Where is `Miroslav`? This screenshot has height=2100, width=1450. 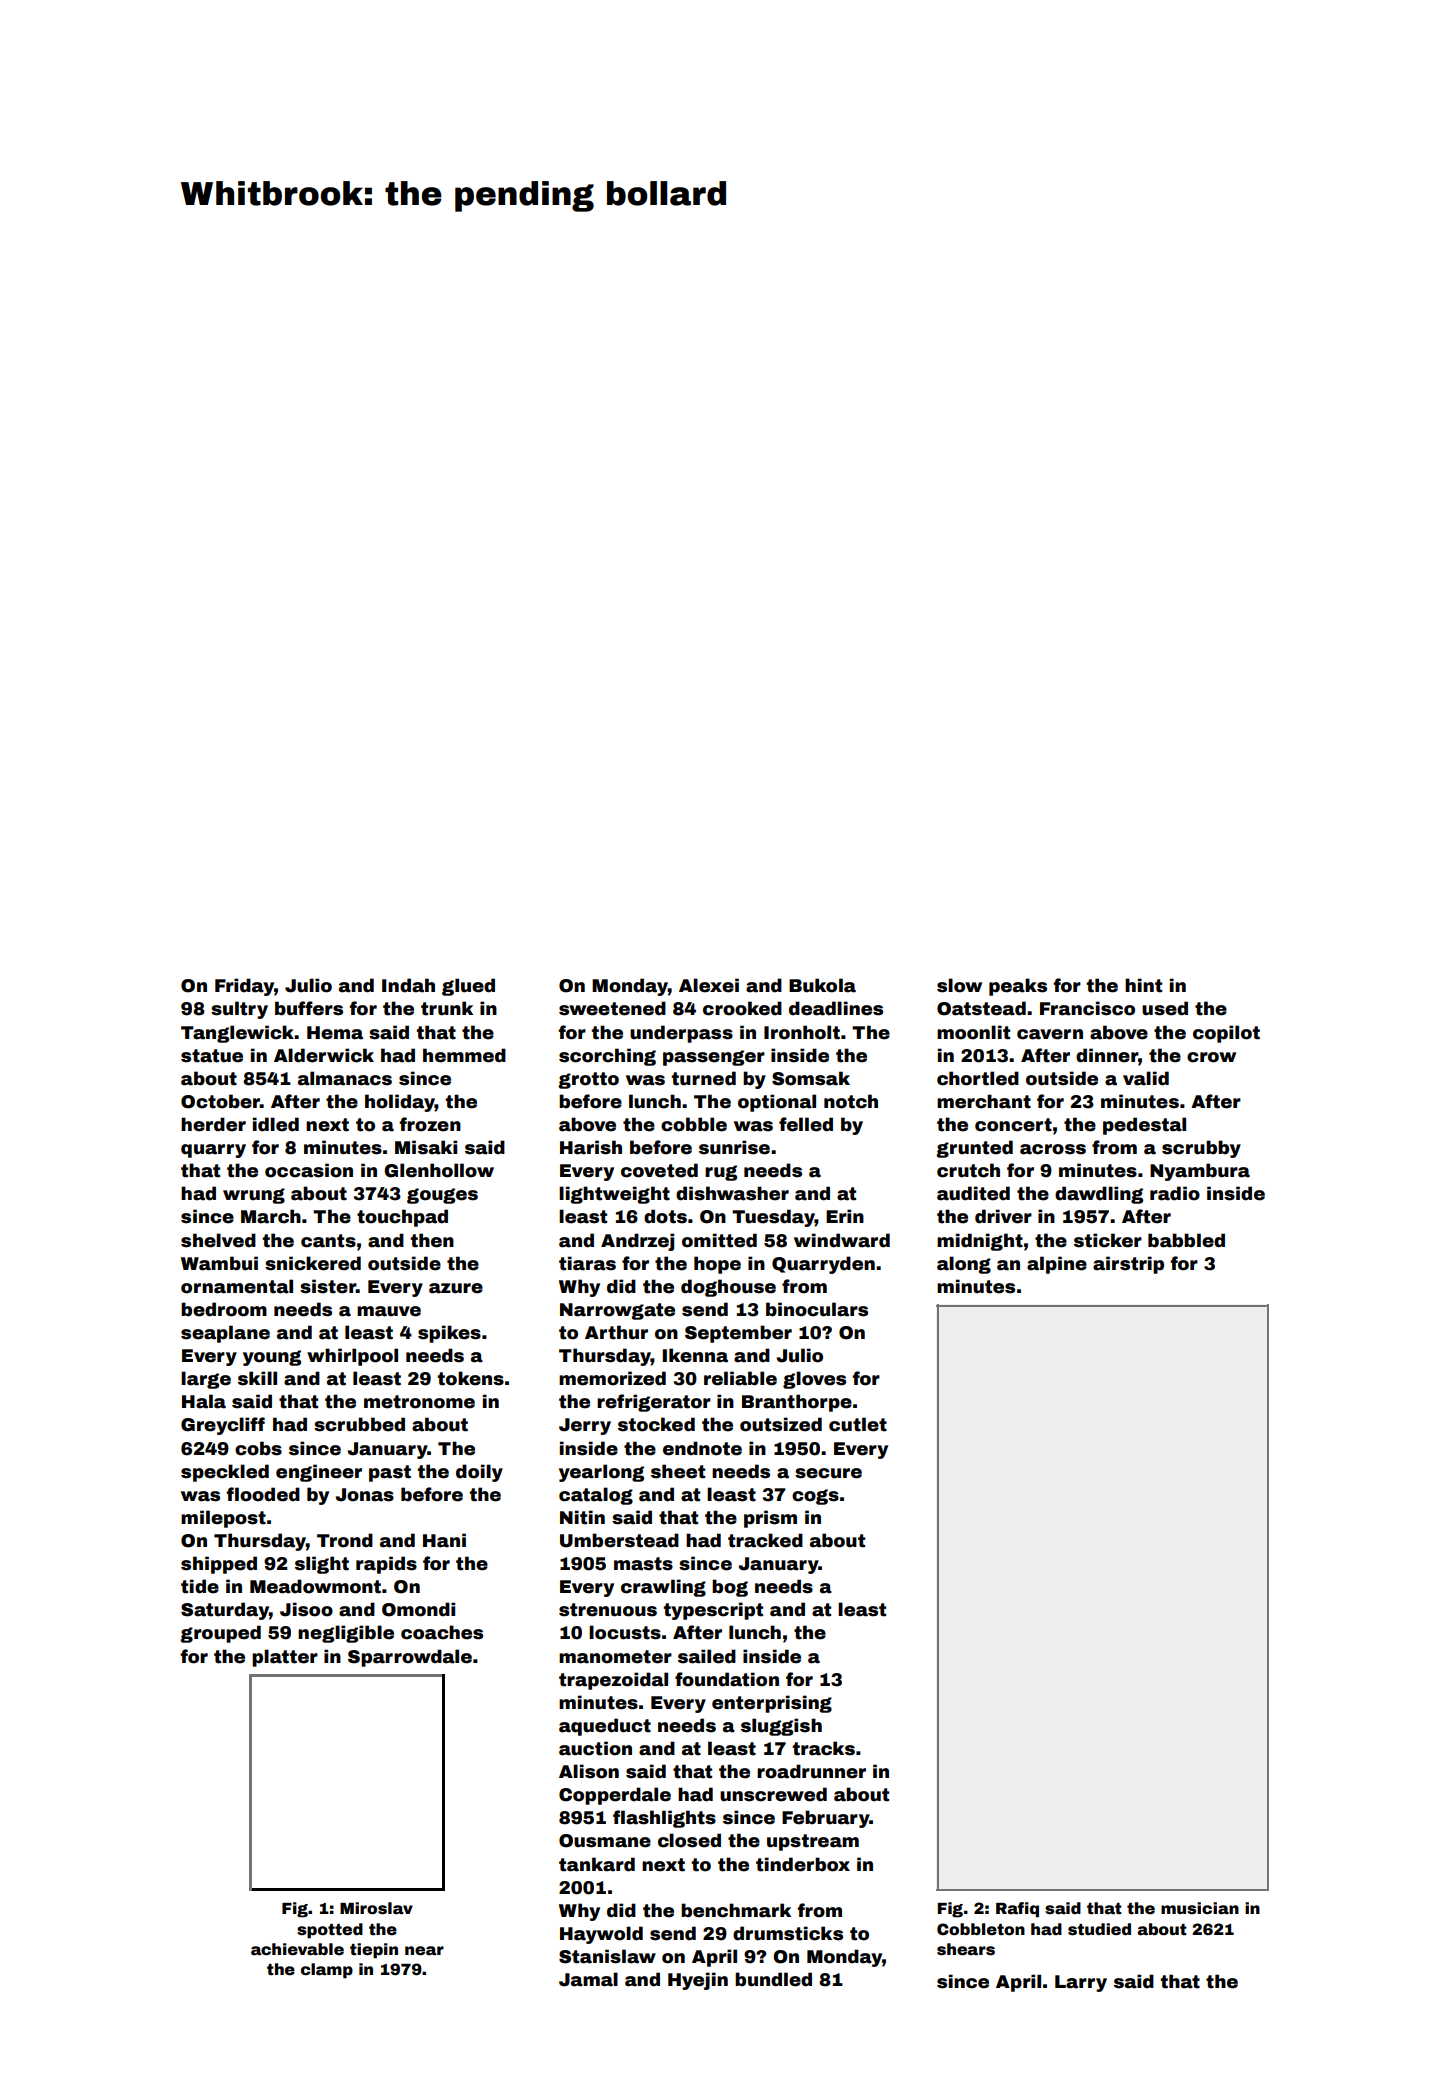
Miroslav is located at coordinates (376, 1908).
